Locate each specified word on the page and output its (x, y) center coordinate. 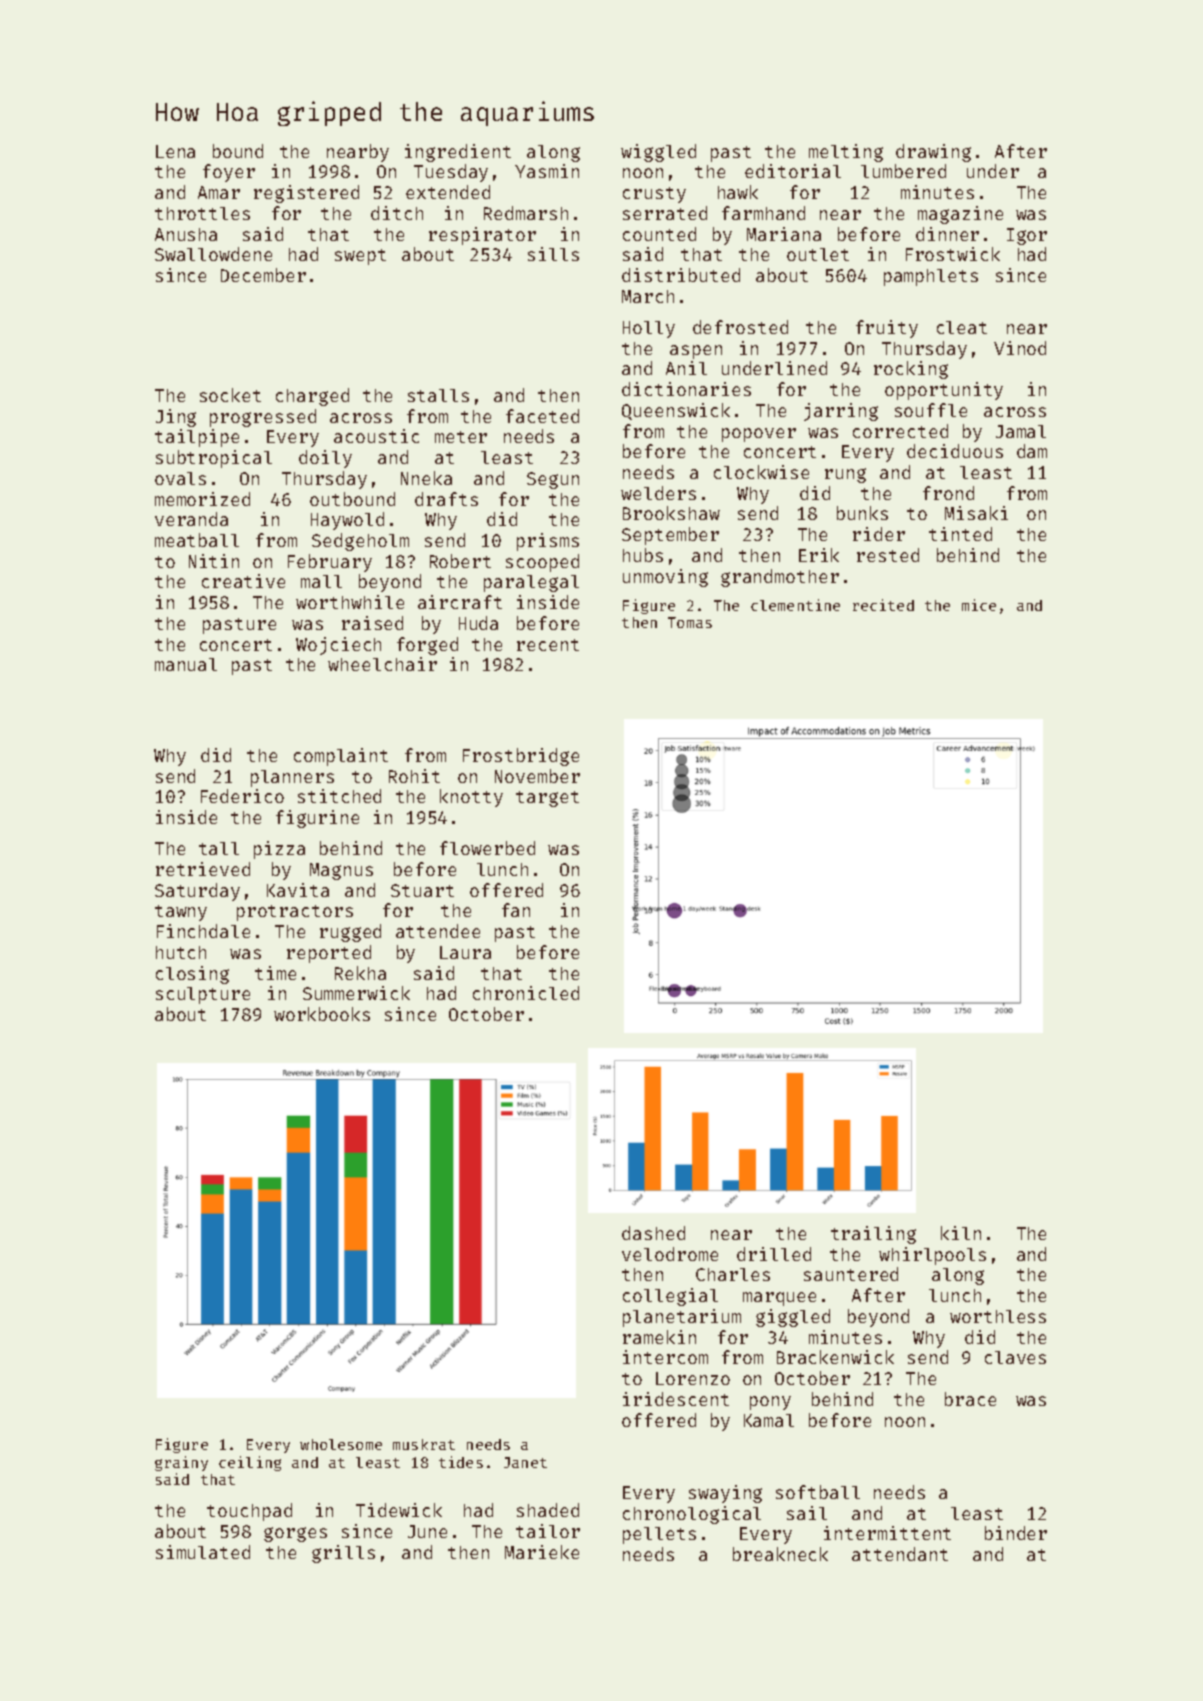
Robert (460, 561)
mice (979, 605)
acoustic (376, 436)
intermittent (887, 1533)
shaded (548, 1510)
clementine (795, 605)
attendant (900, 1554)
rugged (350, 933)
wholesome (341, 1444)
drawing (933, 153)
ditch (397, 213)
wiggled (658, 153)
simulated (203, 1552)
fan (516, 910)
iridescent (676, 1399)
